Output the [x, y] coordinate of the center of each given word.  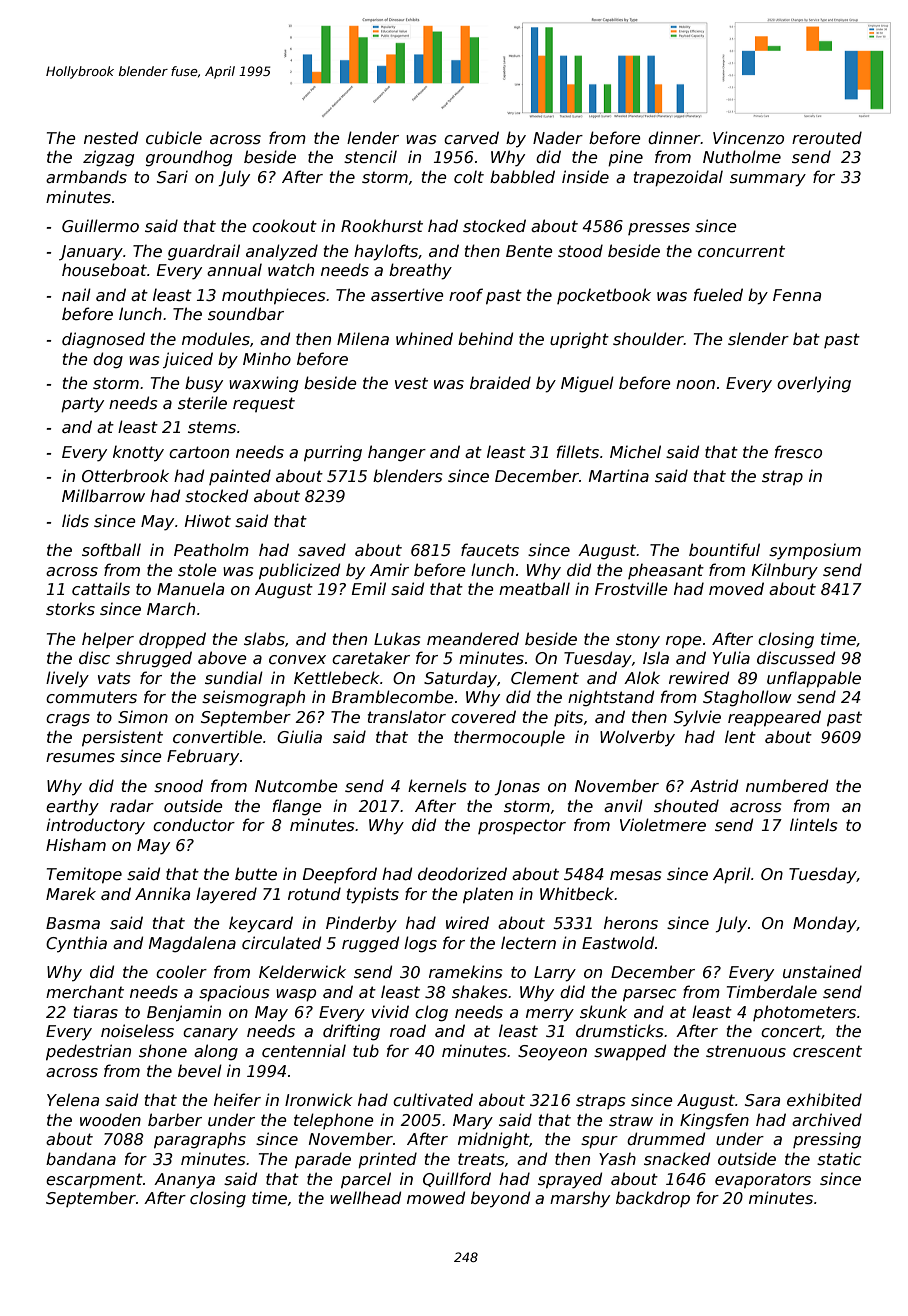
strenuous [746, 1051]
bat [806, 338]
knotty [138, 453]
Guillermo [100, 226]
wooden [110, 1120]
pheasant [666, 571]
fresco [798, 452]
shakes [480, 992]
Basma [73, 923]
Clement [545, 678]
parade [323, 1160]
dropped [172, 640]
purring [333, 453]
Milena [363, 339]
